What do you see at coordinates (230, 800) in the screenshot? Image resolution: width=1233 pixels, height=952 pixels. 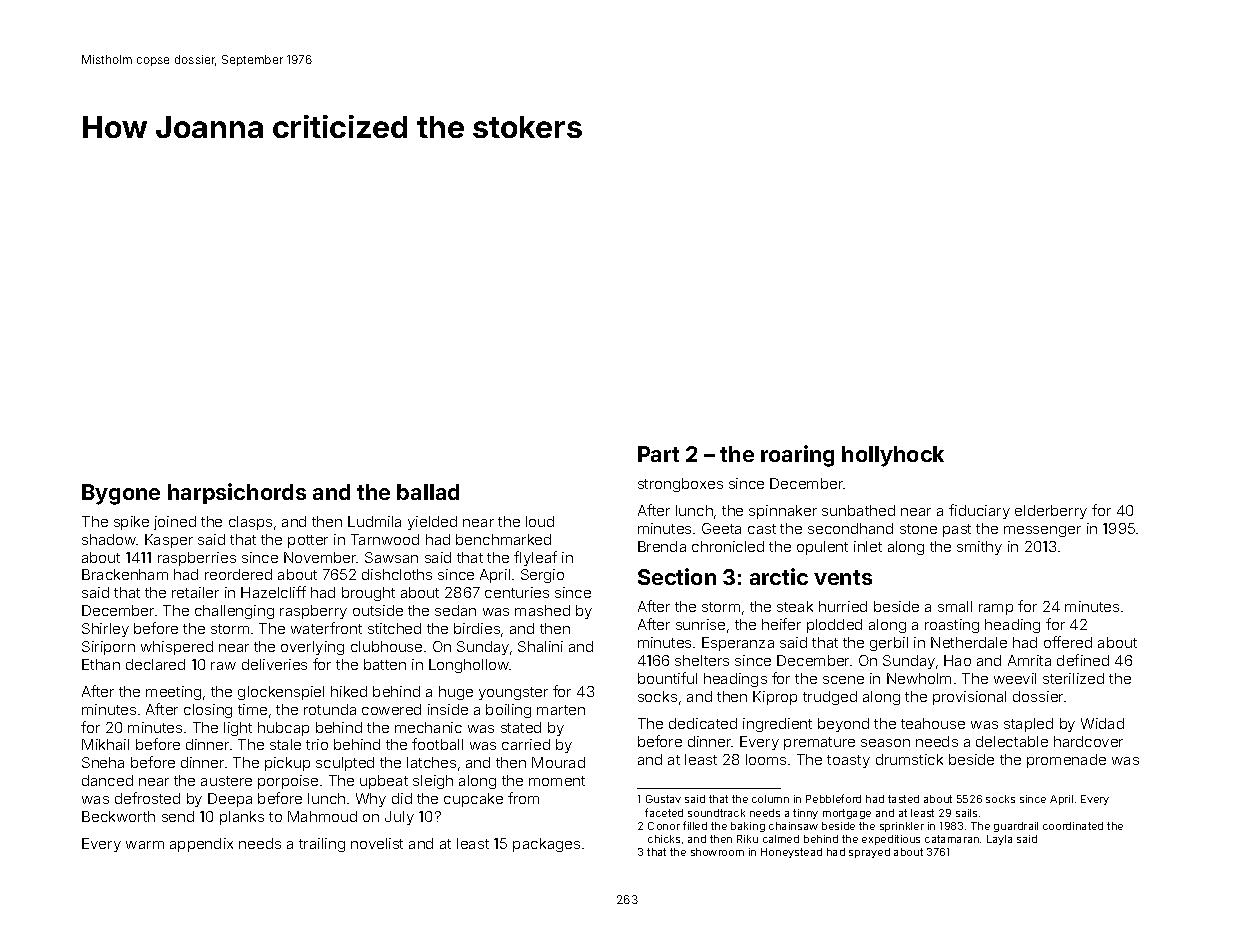 I see `Deepa` at bounding box center [230, 800].
